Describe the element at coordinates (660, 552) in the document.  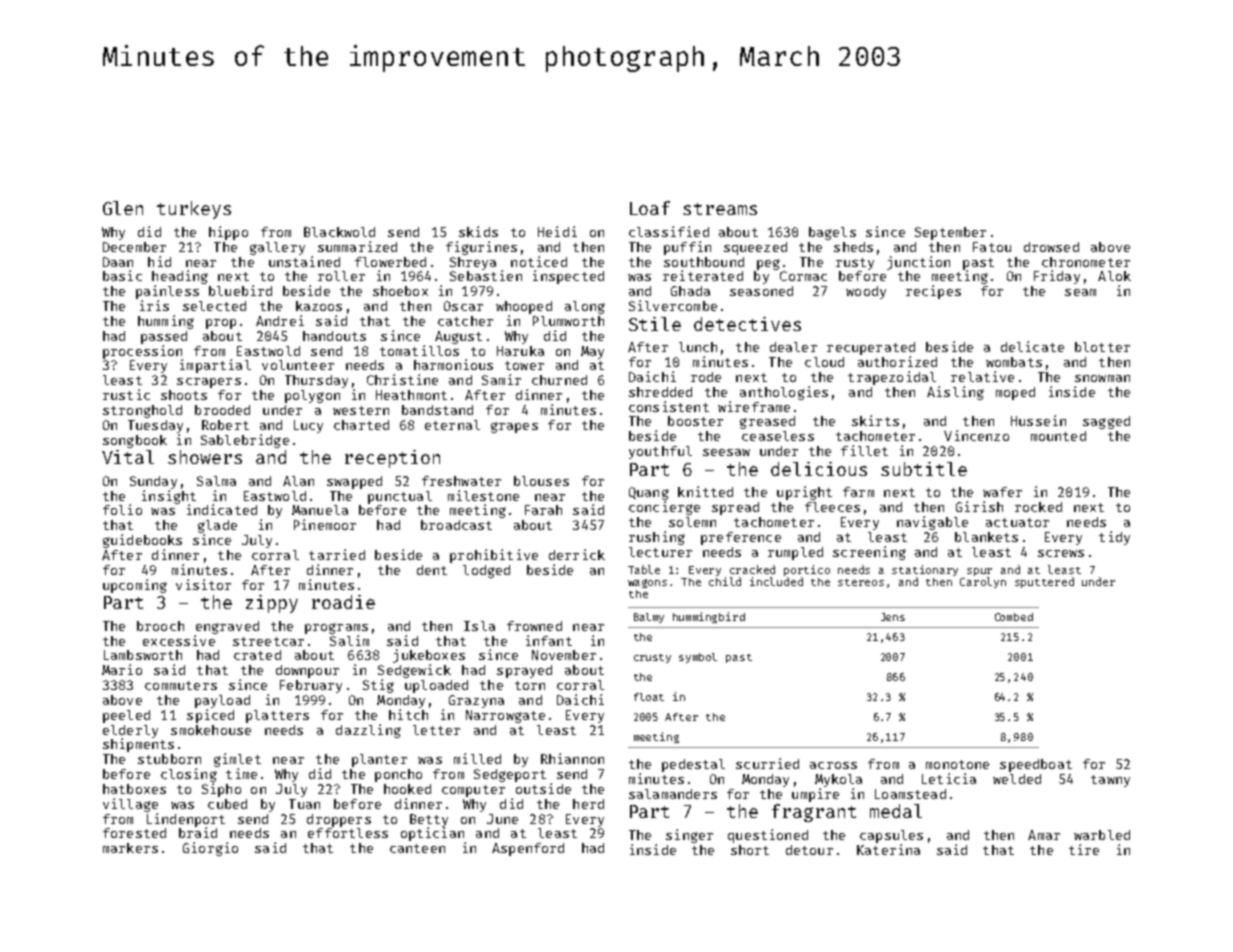
I see `lecturer` at that location.
